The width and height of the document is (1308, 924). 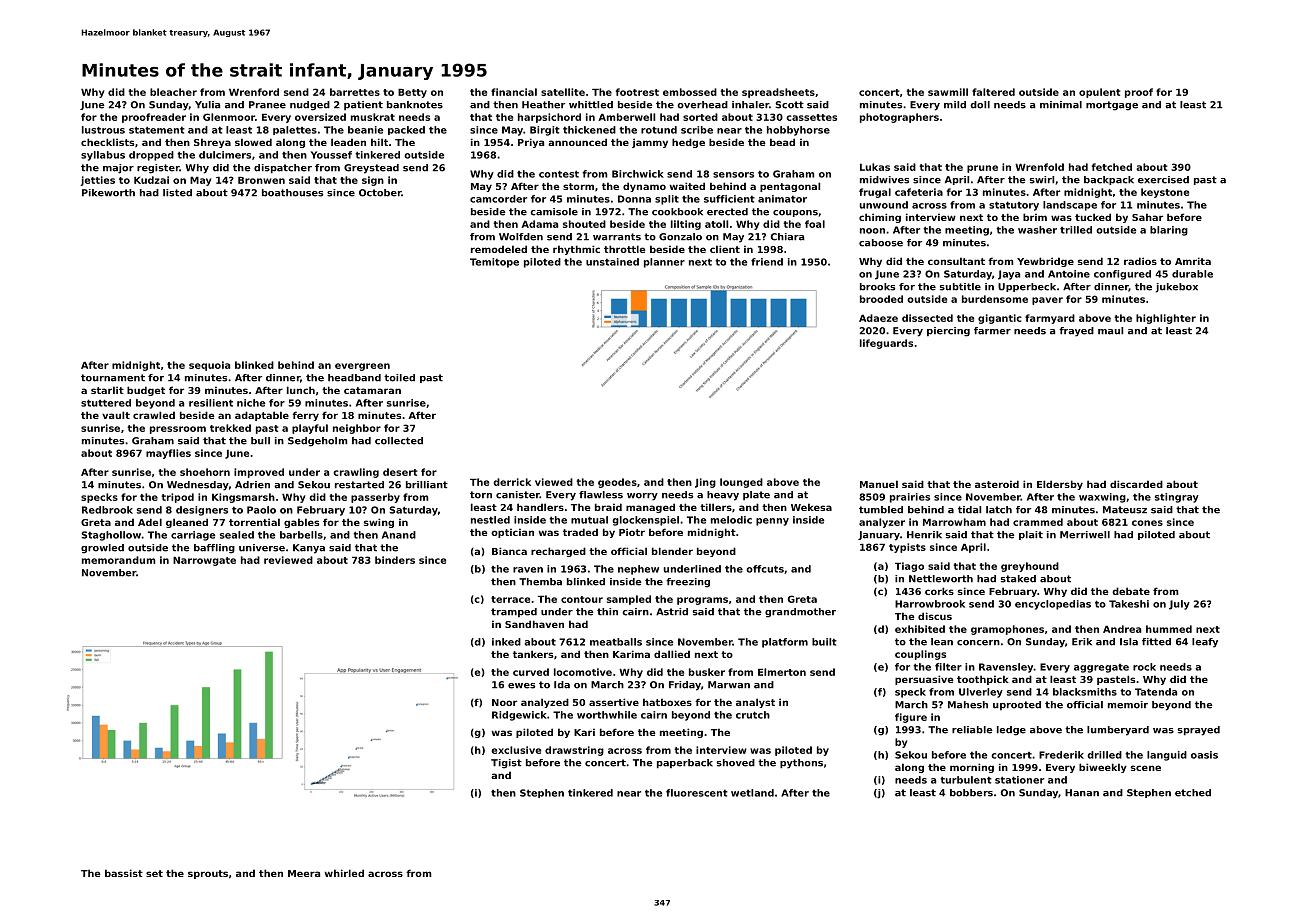 What do you see at coordinates (815, 224) in the document?
I see `foal` at bounding box center [815, 224].
